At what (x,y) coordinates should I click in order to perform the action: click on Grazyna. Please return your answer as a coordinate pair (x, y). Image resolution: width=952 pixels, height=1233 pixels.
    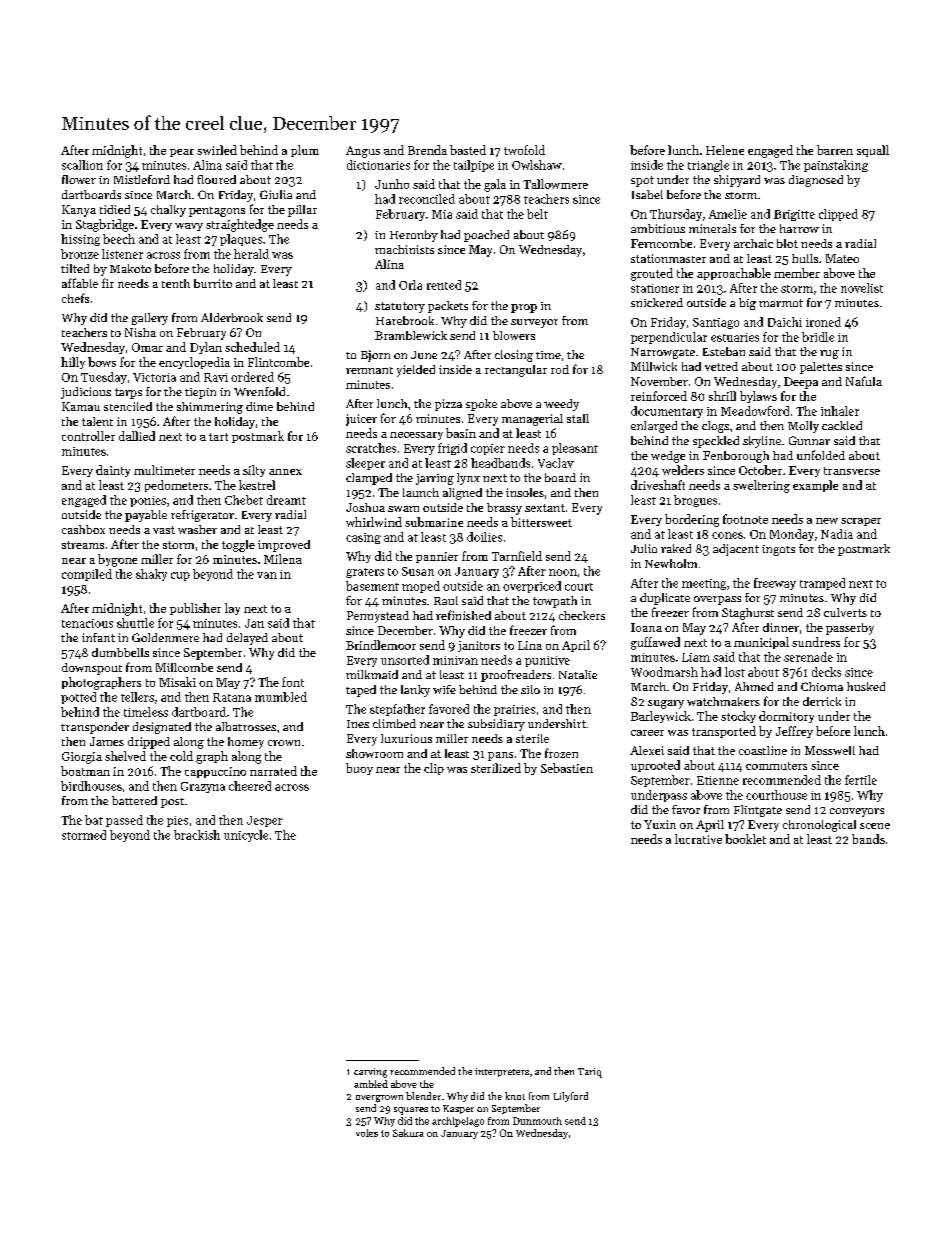
    Looking at the image, I should click on (203, 787).
